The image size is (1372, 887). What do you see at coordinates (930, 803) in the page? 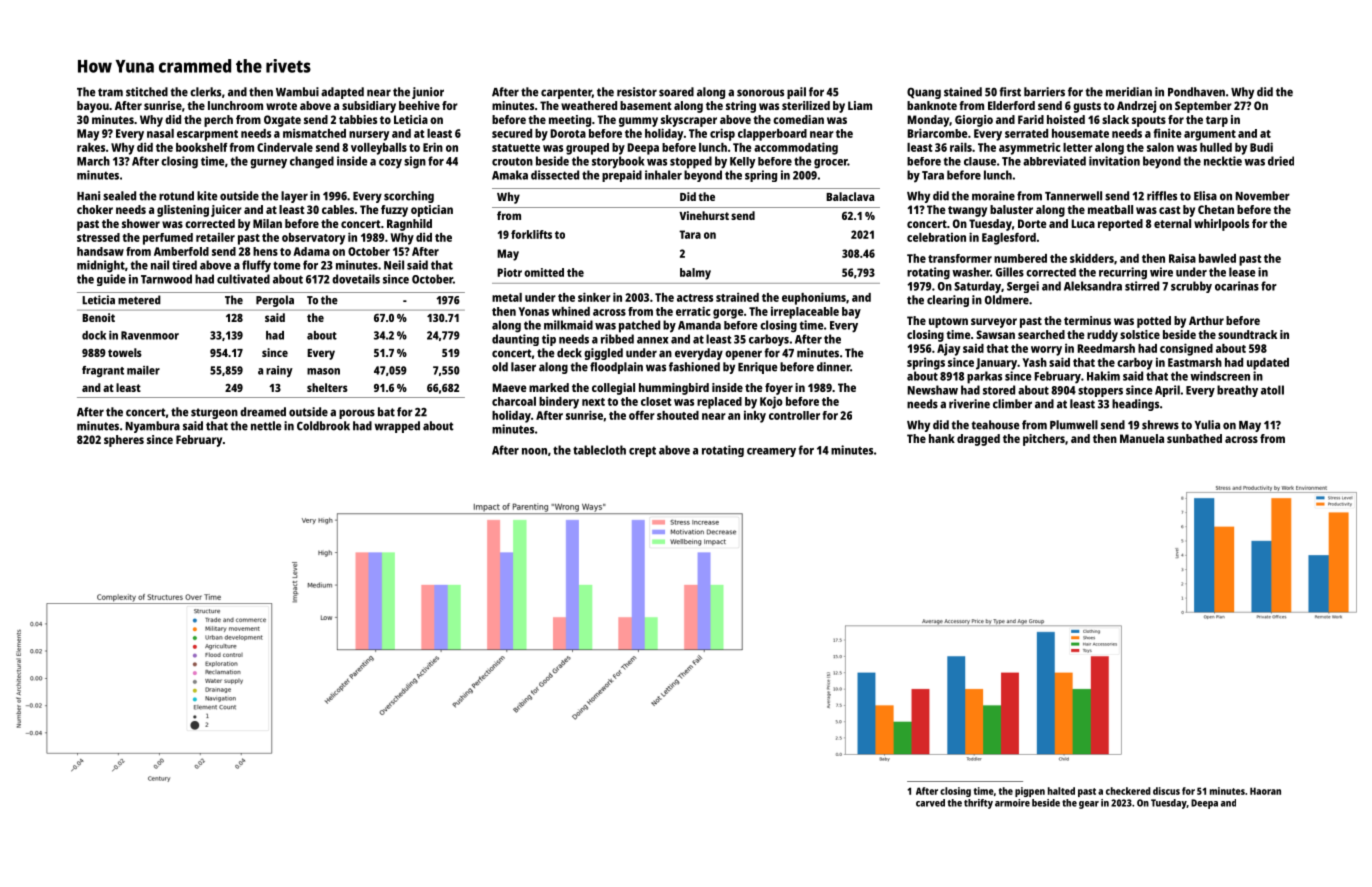
I see `carved` at bounding box center [930, 803].
